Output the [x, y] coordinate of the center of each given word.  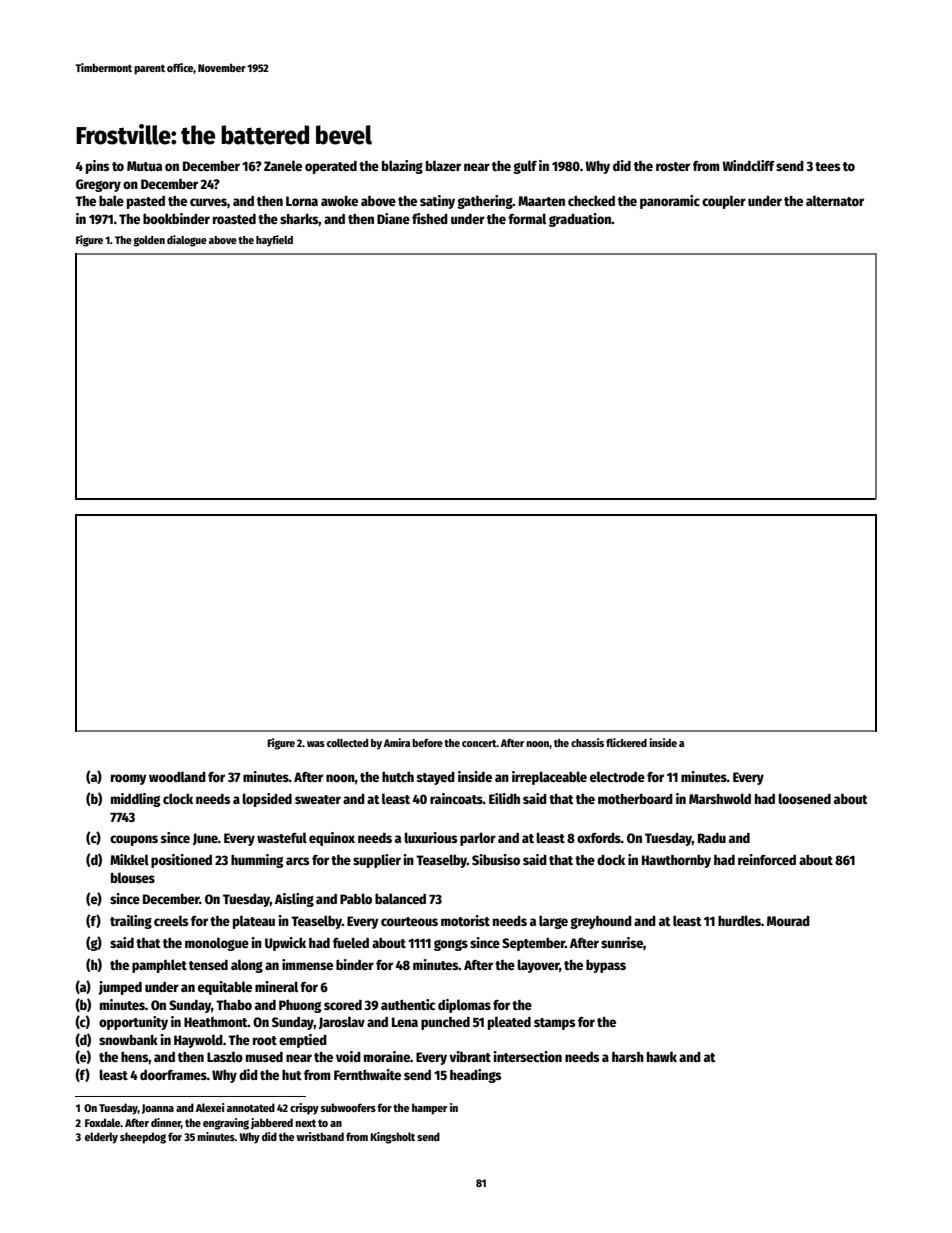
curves [208, 202]
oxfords [599, 838]
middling [135, 800]
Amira [397, 742]
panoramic [670, 202]
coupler [724, 202]
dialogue [187, 241]
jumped [120, 988]
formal [527, 218]
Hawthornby [676, 861]
